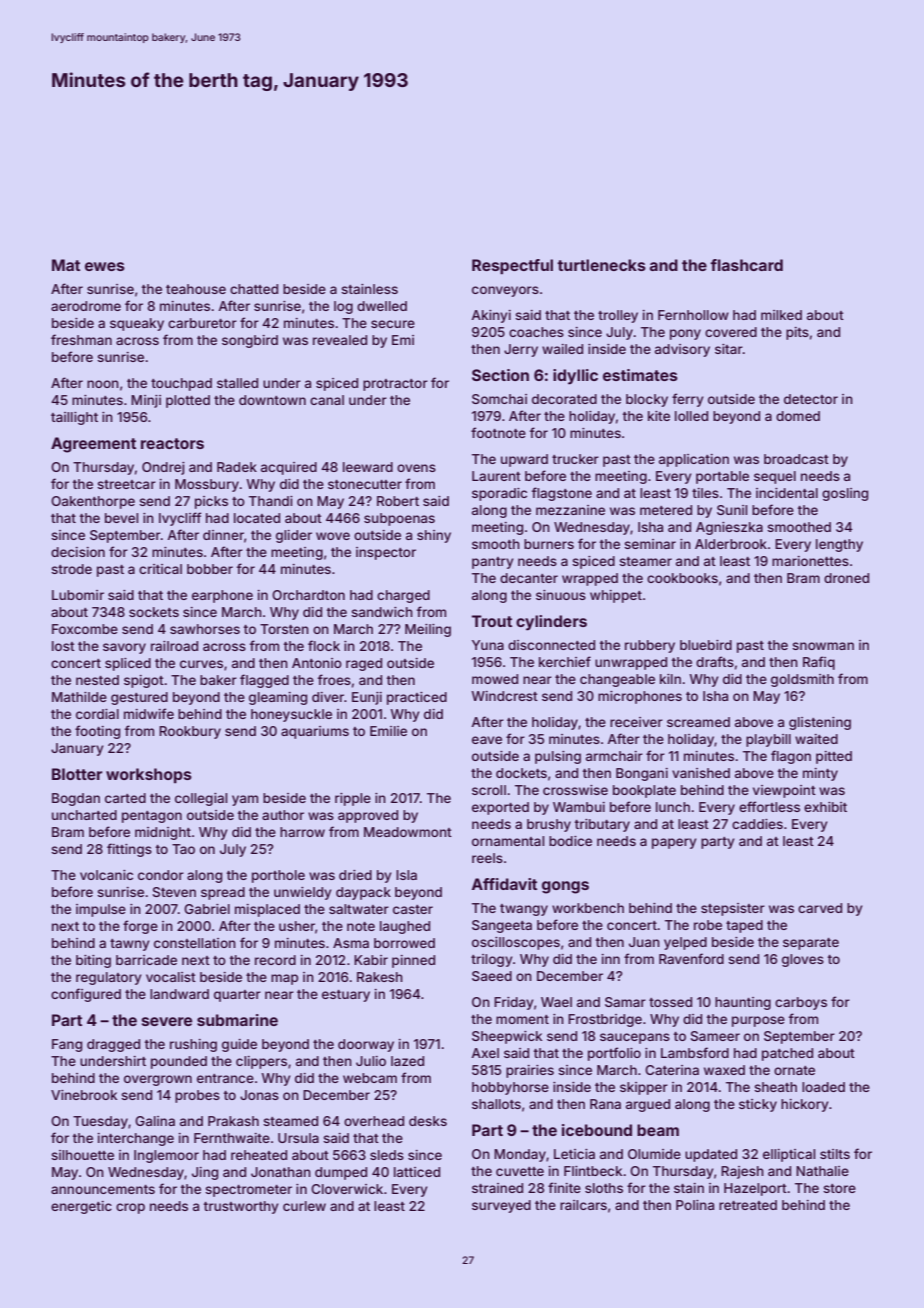 The image size is (924, 1308). Describe the element at coordinates (103, 1189) in the image. I see `announcements` at that location.
